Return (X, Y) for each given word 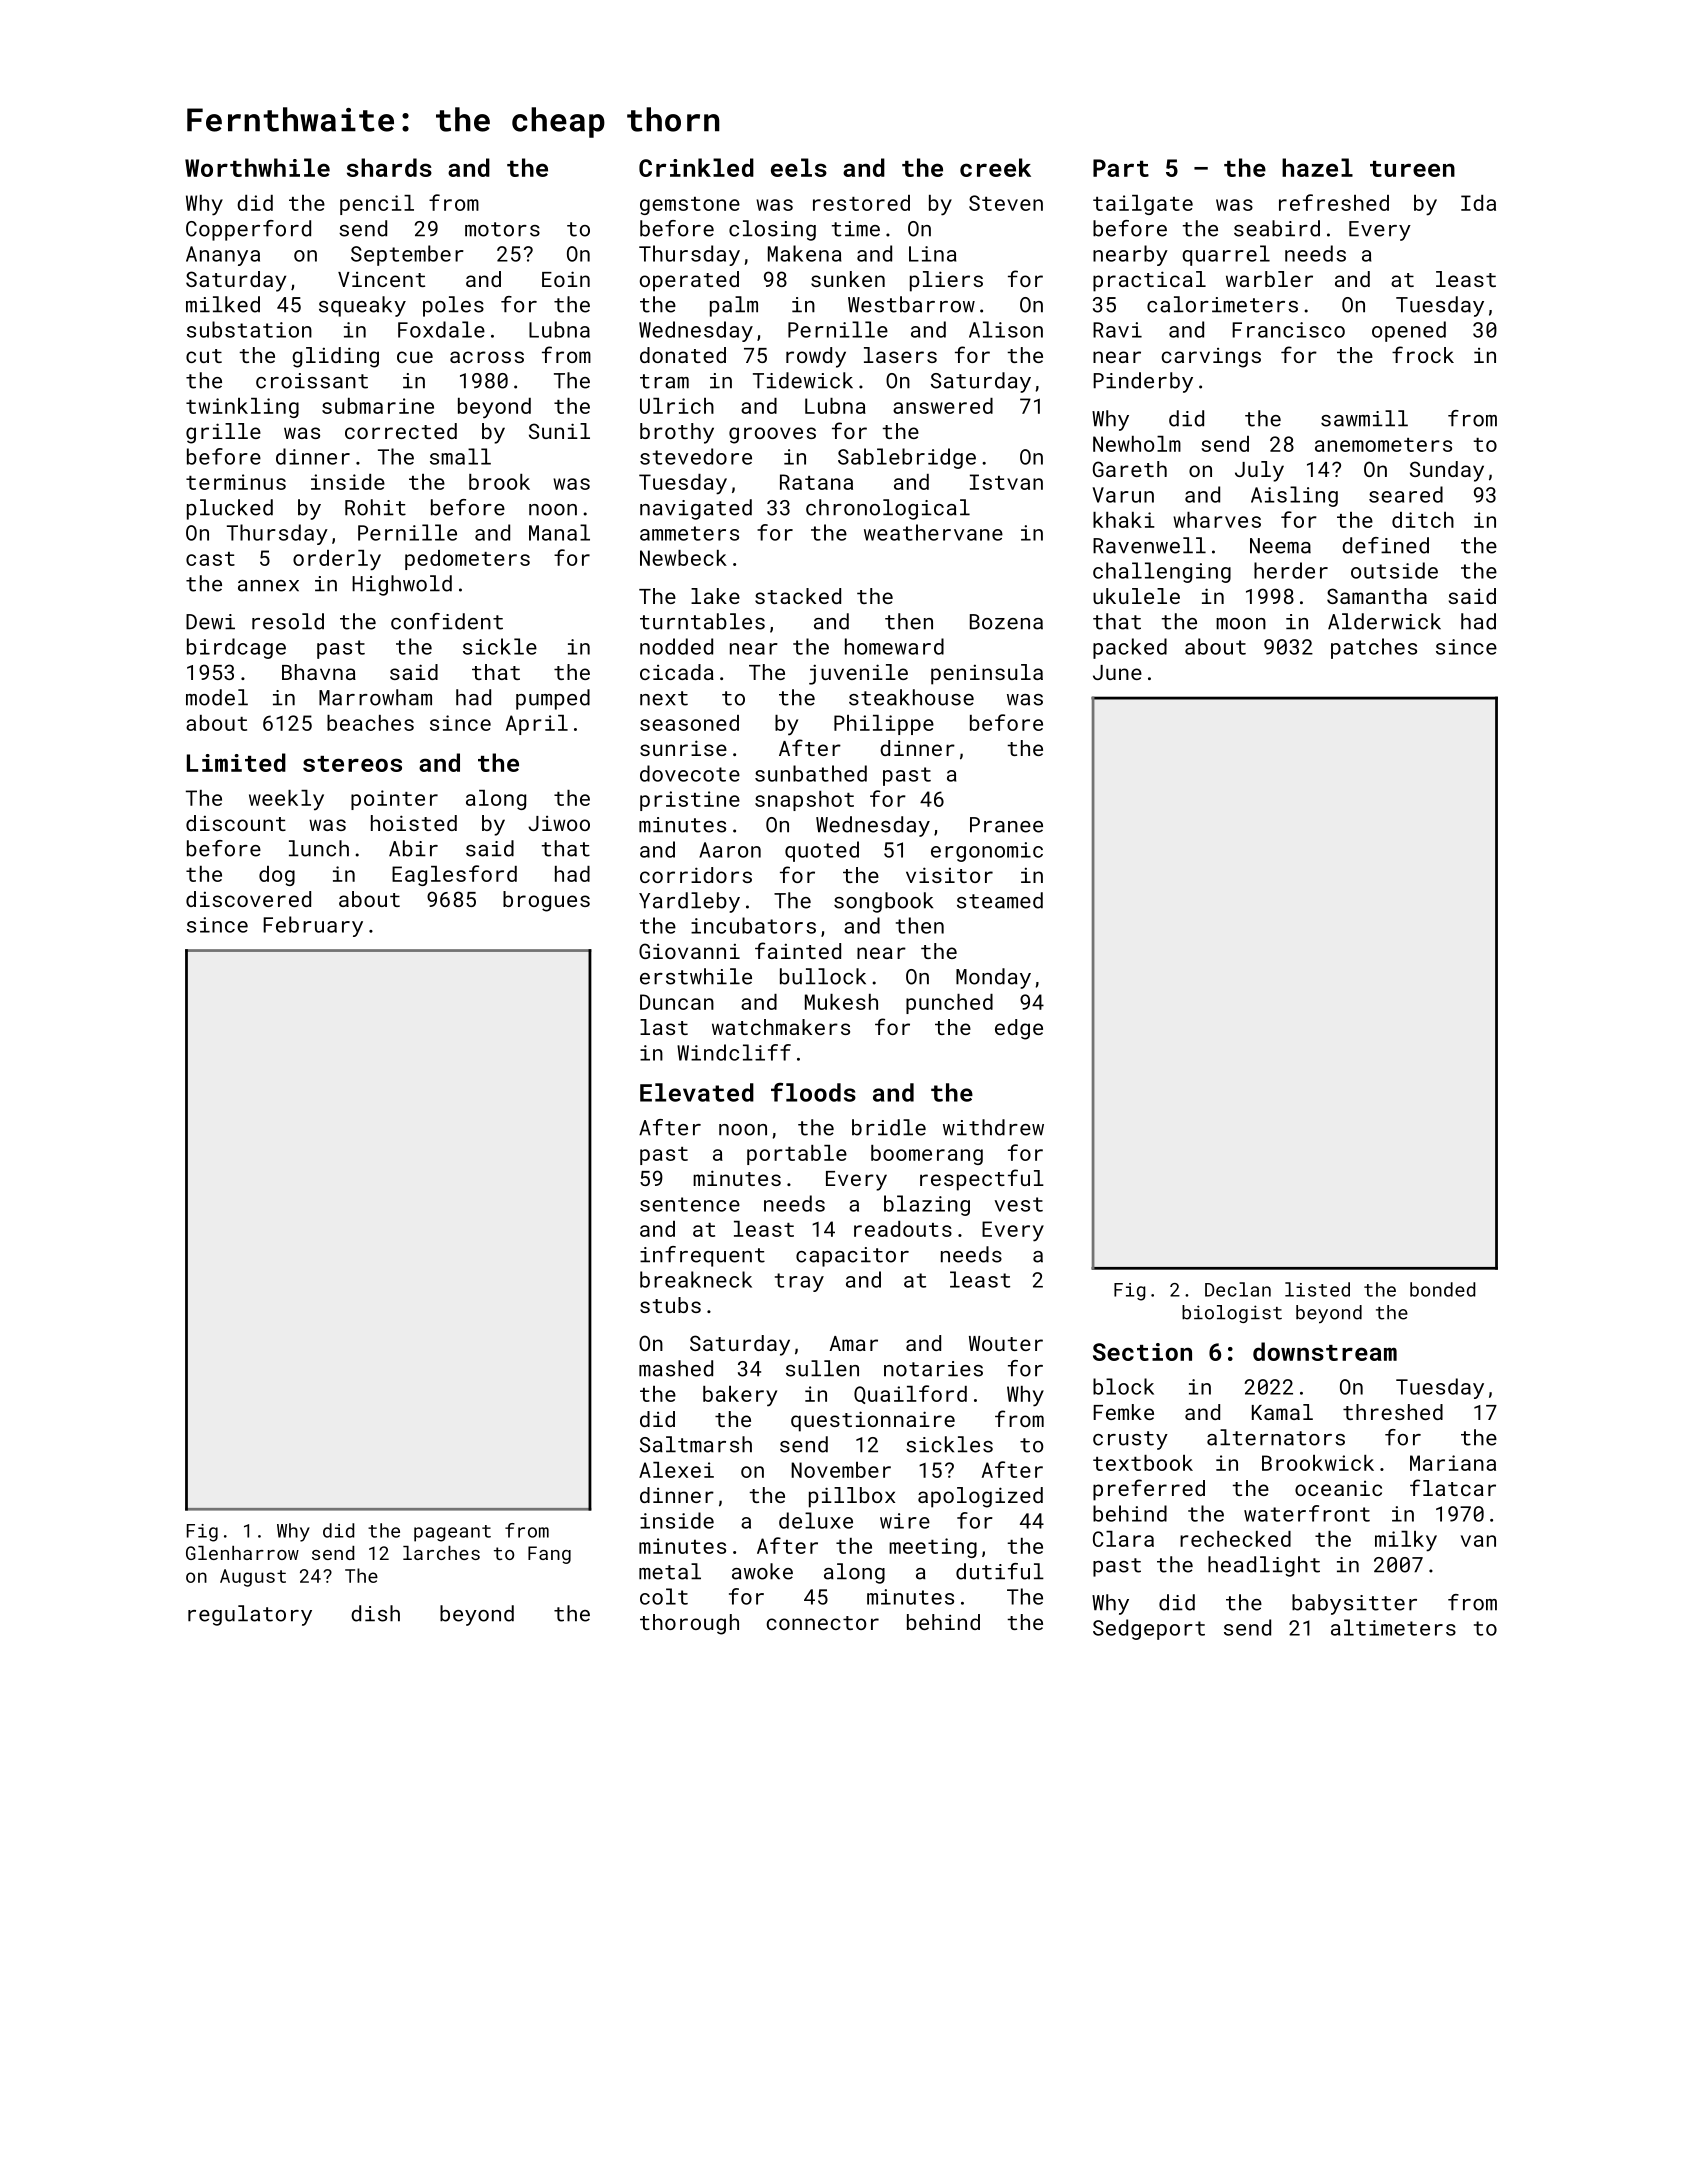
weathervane (933, 532)
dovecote (690, 773)
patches (1374, 648)
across (487, 357)
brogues (546, 901)
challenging (1162, 572)
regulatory (250, 1615)
